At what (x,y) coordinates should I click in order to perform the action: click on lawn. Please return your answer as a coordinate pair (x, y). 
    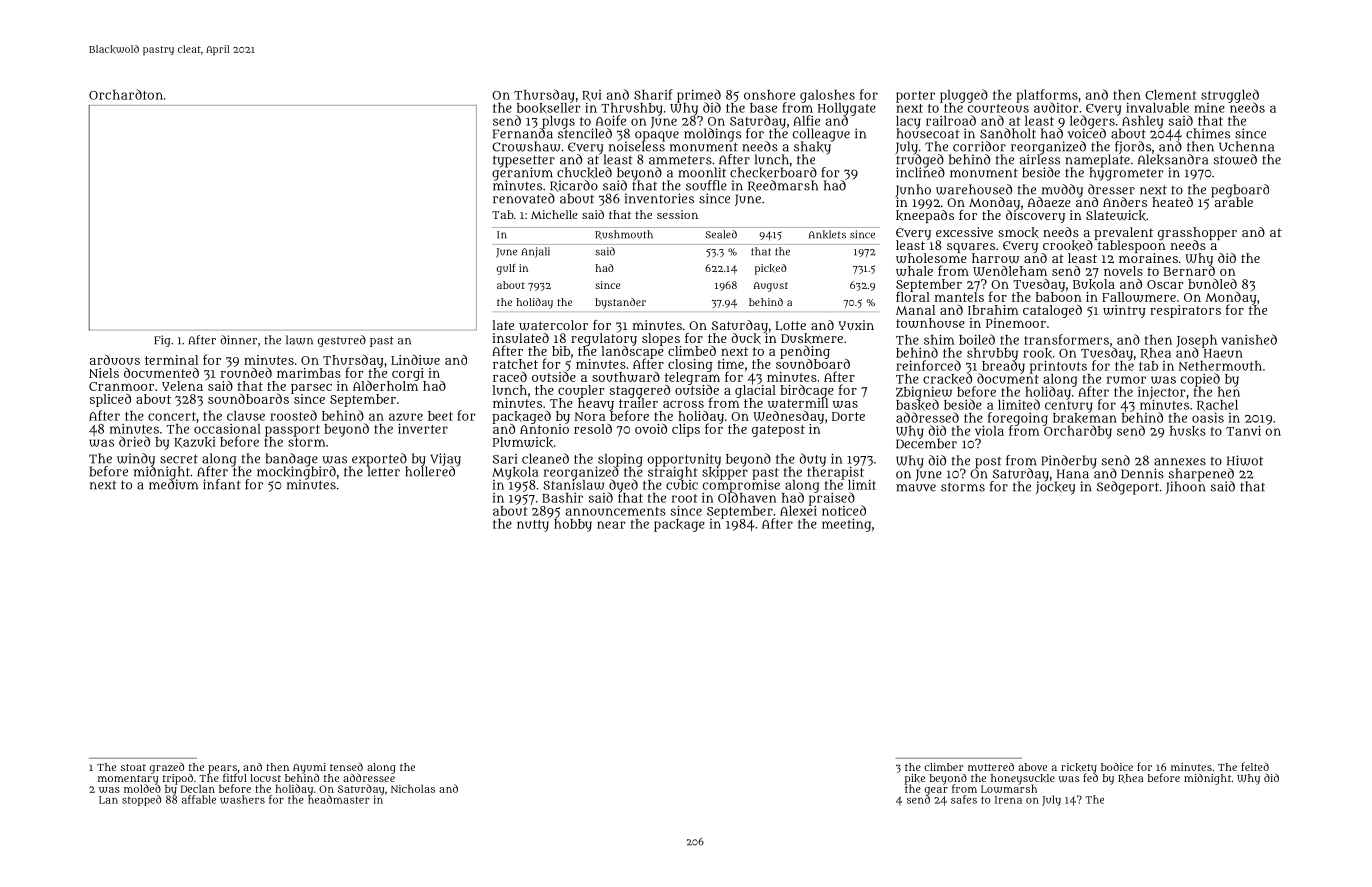
    Looking at the image, I should click on (299, 340).
